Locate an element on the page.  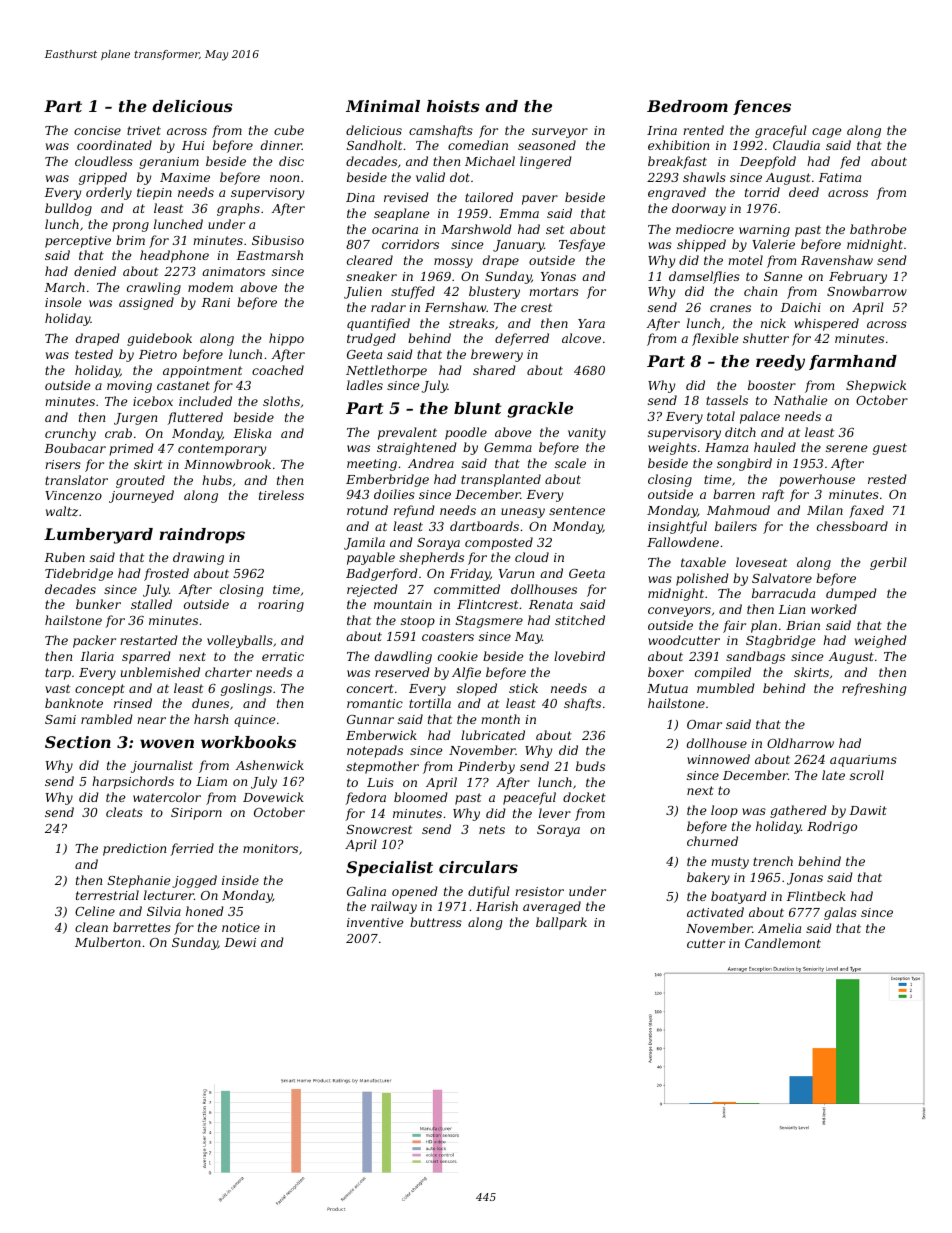
brewery is located at coordinates (497, 355).
